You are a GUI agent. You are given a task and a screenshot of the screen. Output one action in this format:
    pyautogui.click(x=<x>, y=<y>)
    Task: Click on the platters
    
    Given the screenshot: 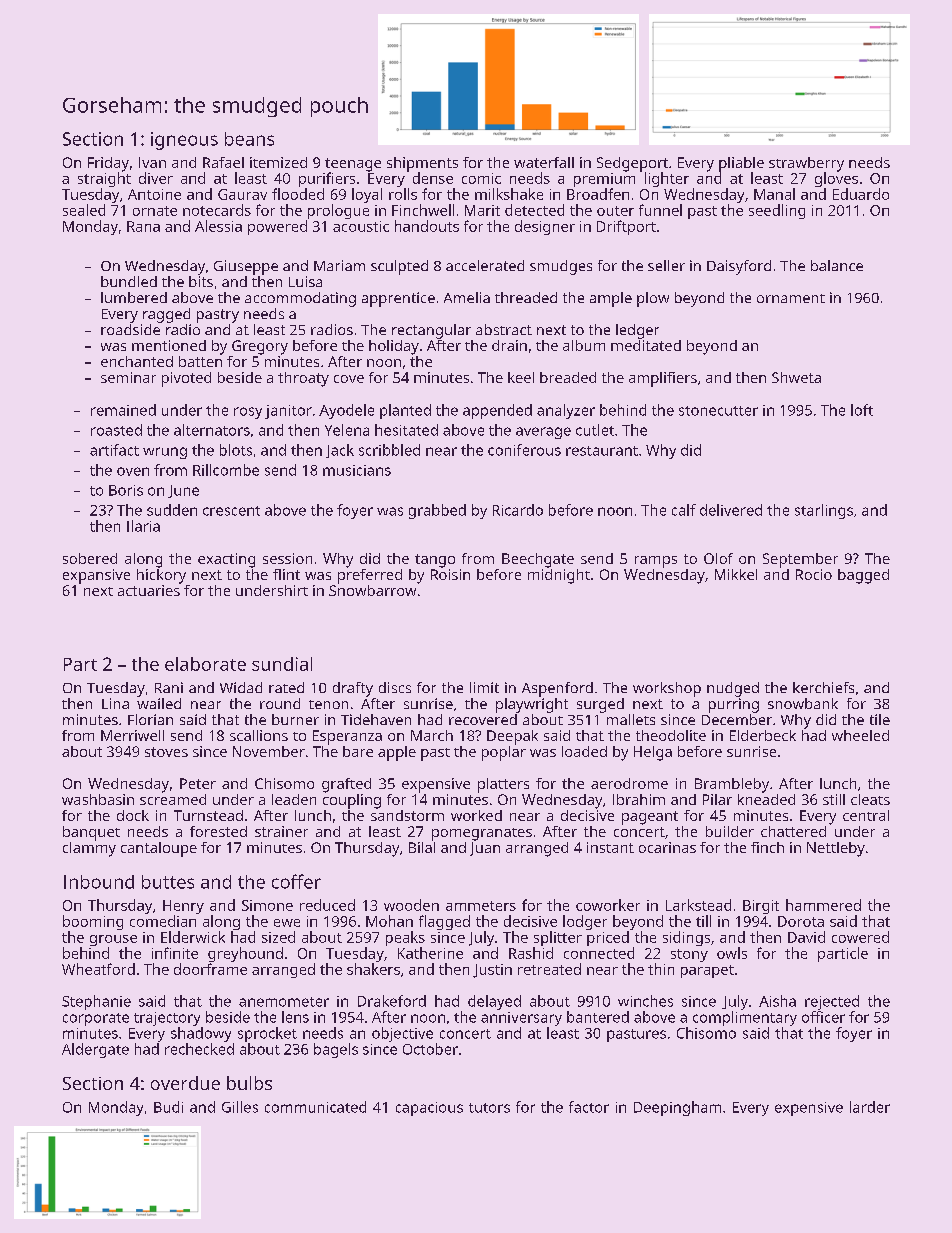 What is the action you would take?
    pyautogui.click(x=503, y=785)
